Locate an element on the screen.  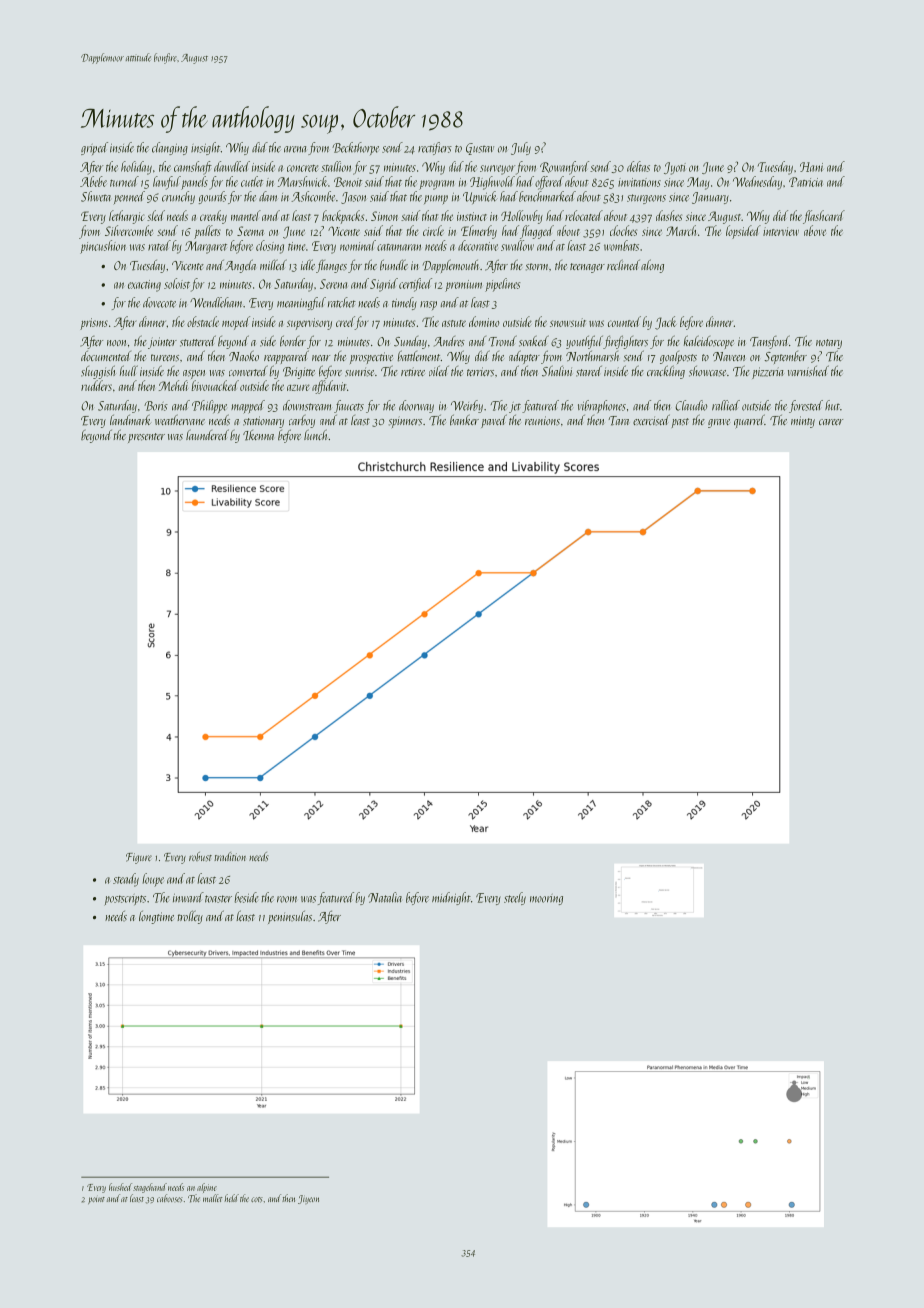
tradition is located at coordinates (230, 856).
